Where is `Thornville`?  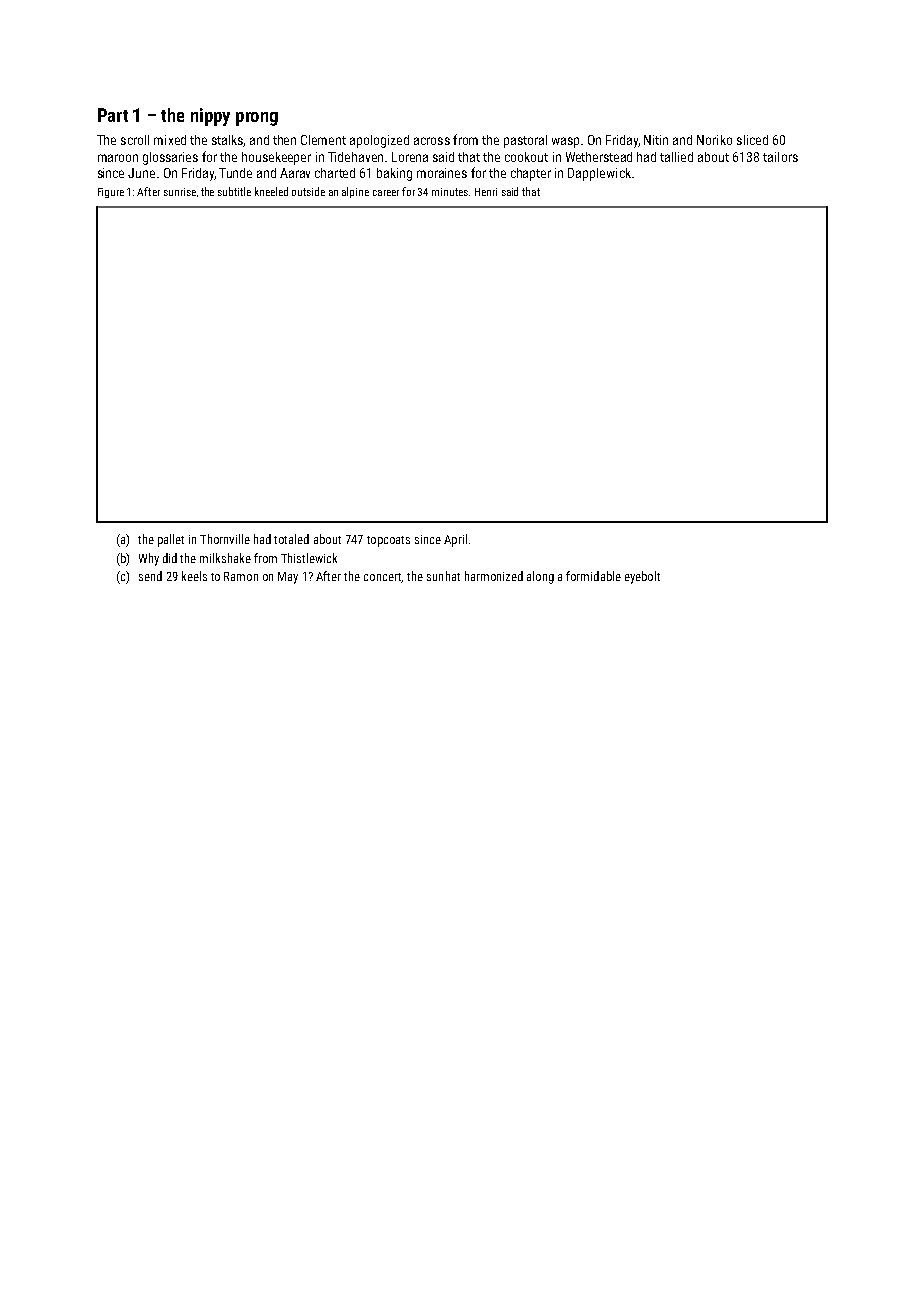 Thornville is located at coordinates (225, 539).
